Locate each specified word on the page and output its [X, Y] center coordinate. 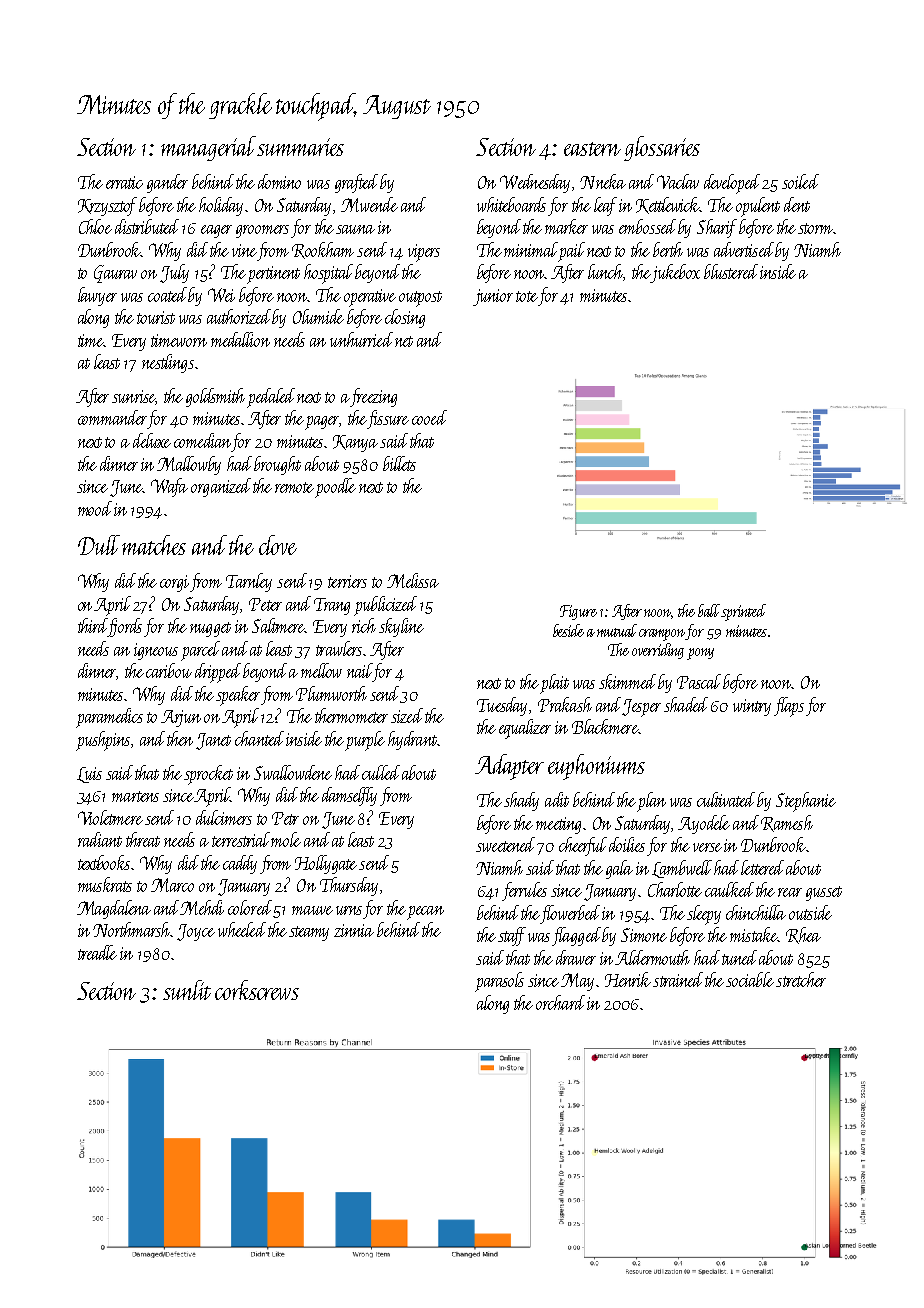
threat [143, 839]
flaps [789, 707]
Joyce [196, 932]
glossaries [662, 148]
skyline [401, 627]
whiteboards [511, 204]
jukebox [675, 273]
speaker [238, 696]
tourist [156, 317]
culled [381, 772]
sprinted [743, 612]
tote [527, 296]
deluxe [152, 440]
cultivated [726, 799]
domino [279, 181]
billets [399, 463]
